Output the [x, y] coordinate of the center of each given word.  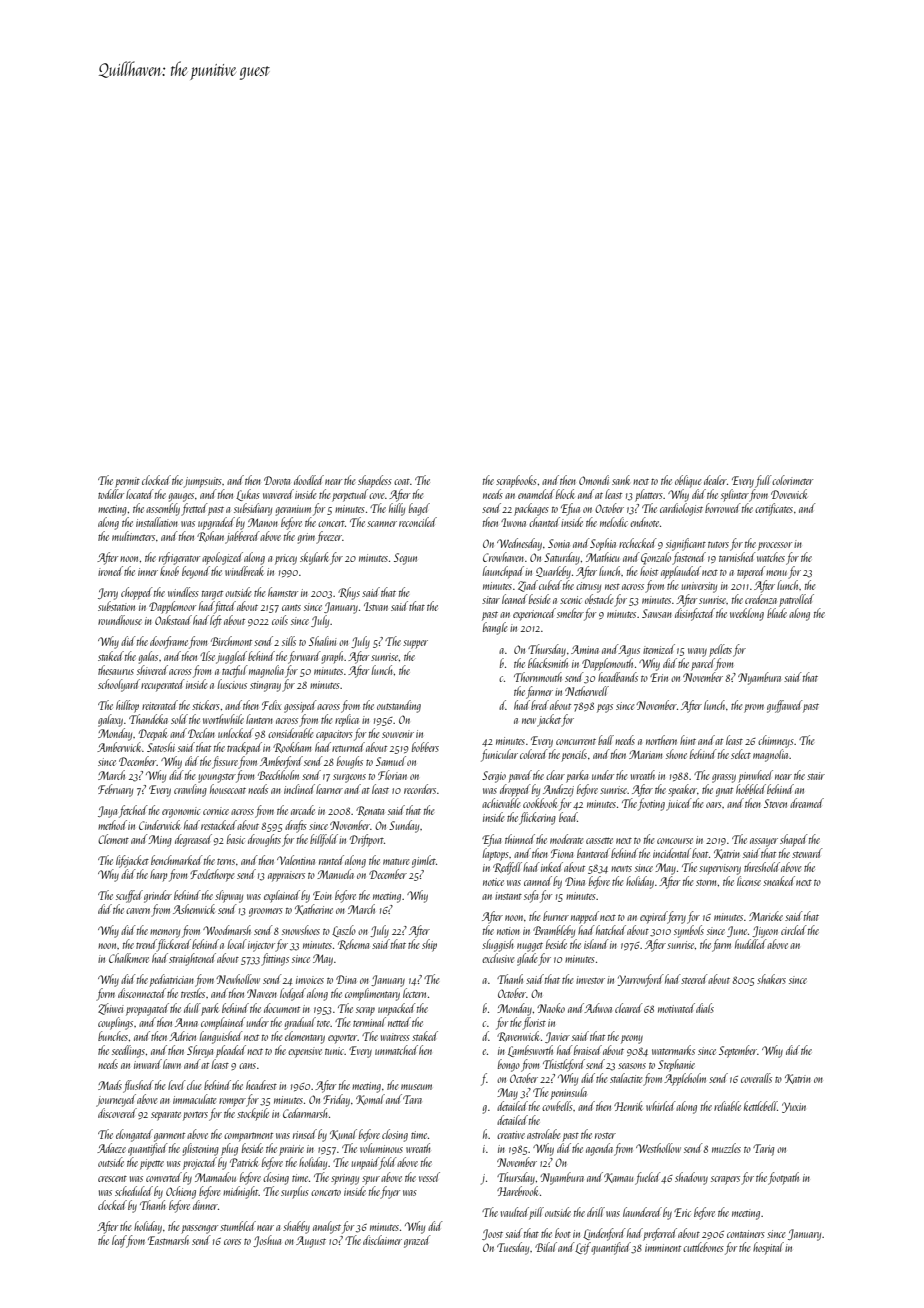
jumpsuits [203, 482]
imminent [663, 1248]
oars [714, 805]
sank [621, 480]
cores [232, 1242]
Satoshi [161, 747]
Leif [583, 1248]
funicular [499, 755]
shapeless [375, 481]
